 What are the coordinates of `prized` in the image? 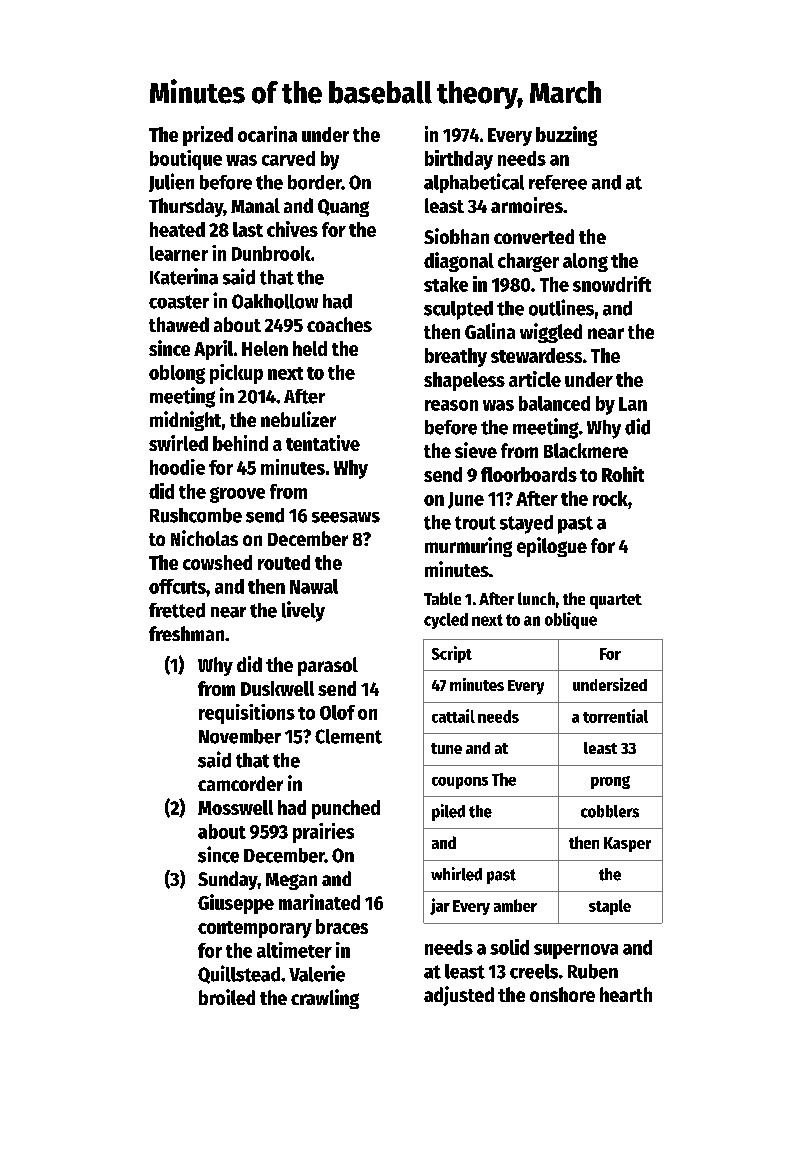 It's located at (208, 136).
